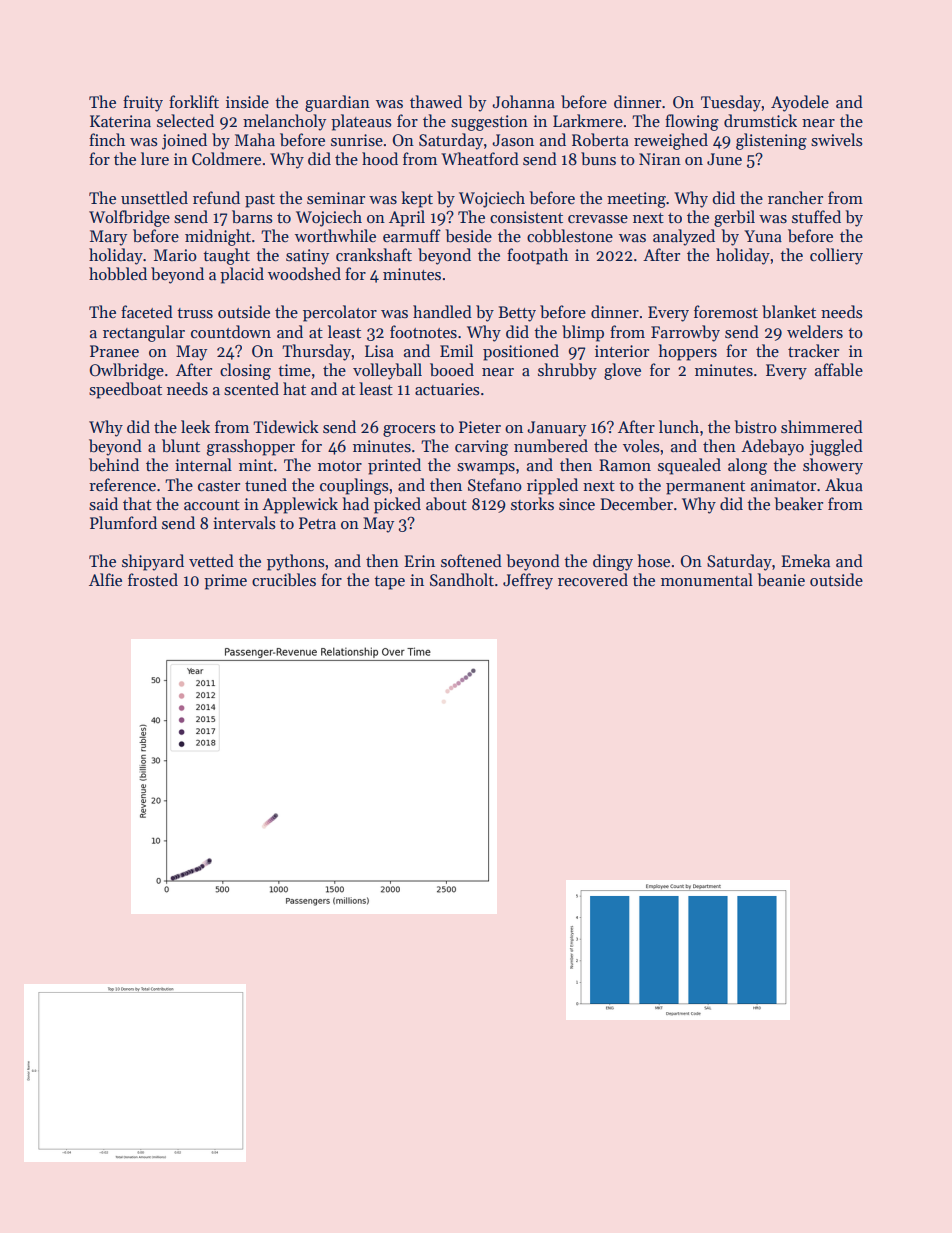 The width and height of the screenshot is (952, 1233). Describe the element at coordinates (772, 447) in the screenshot. I see `Adebayo` at that location.
